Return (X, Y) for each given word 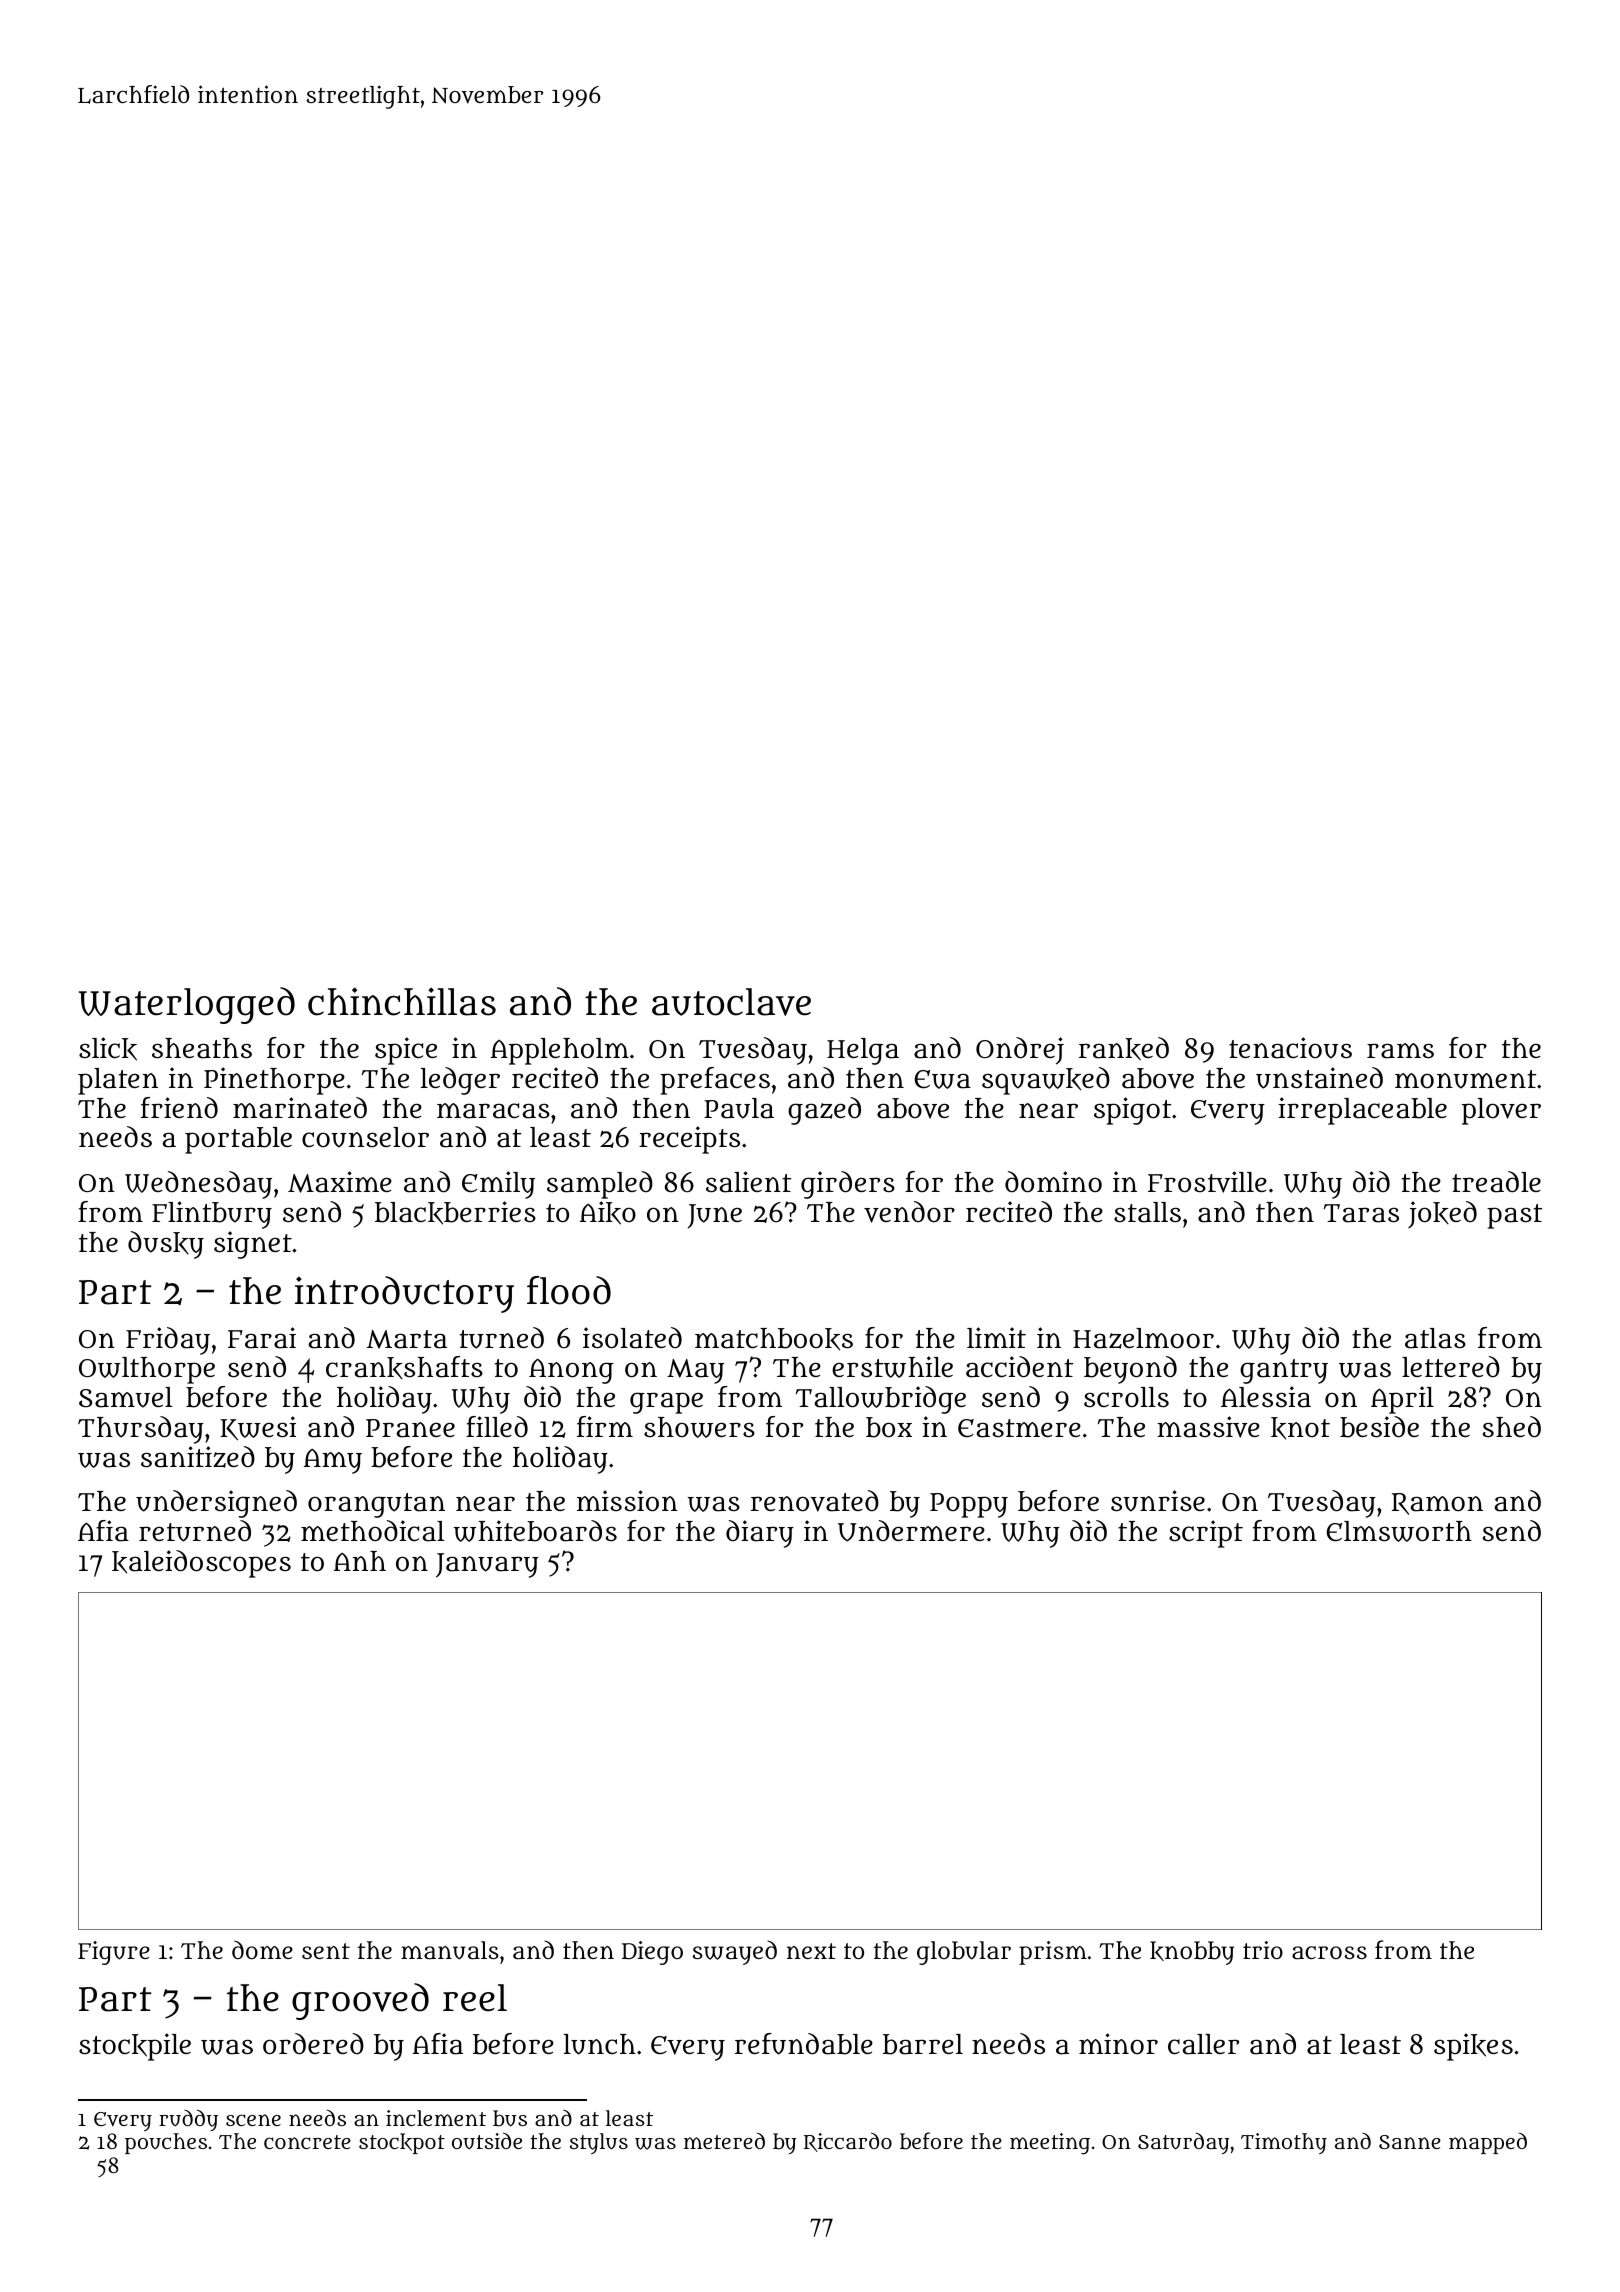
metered (724, 2141)
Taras (1361, 1213)
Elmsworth (1399, 1531)
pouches (166, 2143)
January (487, 1565)
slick (108, 1049)
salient (748, 1182)
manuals (450, 1950)
